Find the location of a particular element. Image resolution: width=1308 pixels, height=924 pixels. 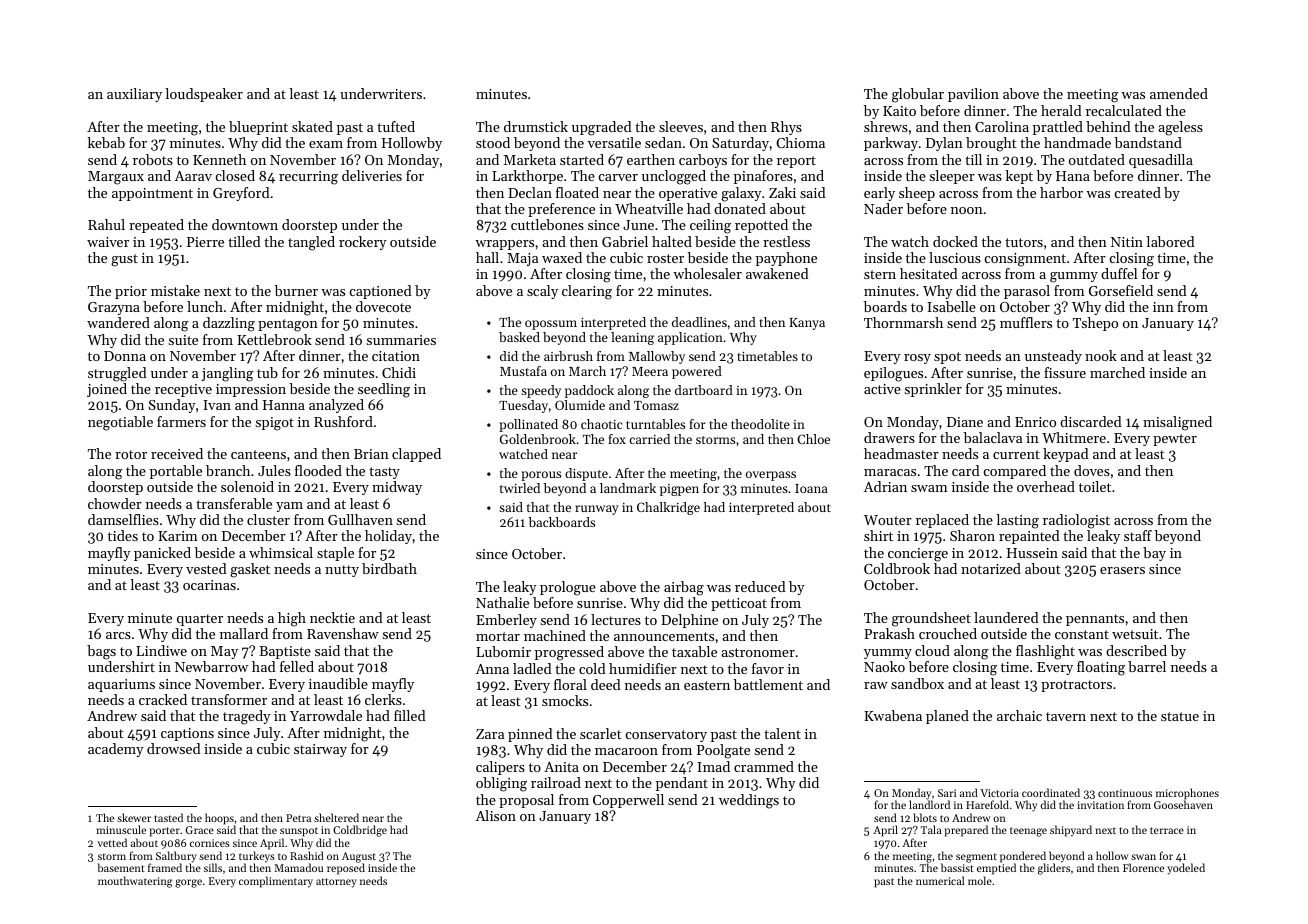

crouched is located at coordinates (948, 633).
